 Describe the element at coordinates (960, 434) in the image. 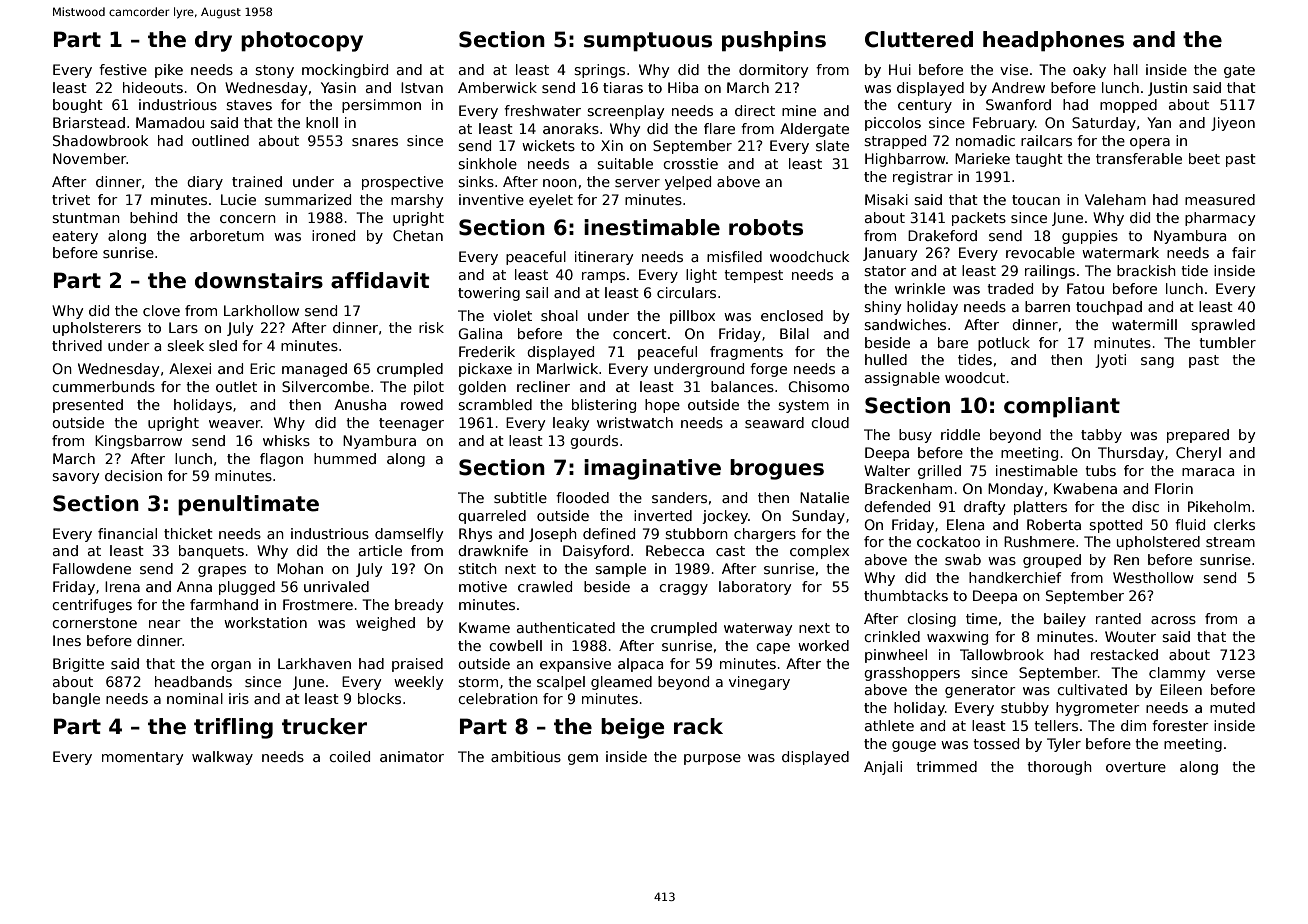

I see `riddle` at that location.
